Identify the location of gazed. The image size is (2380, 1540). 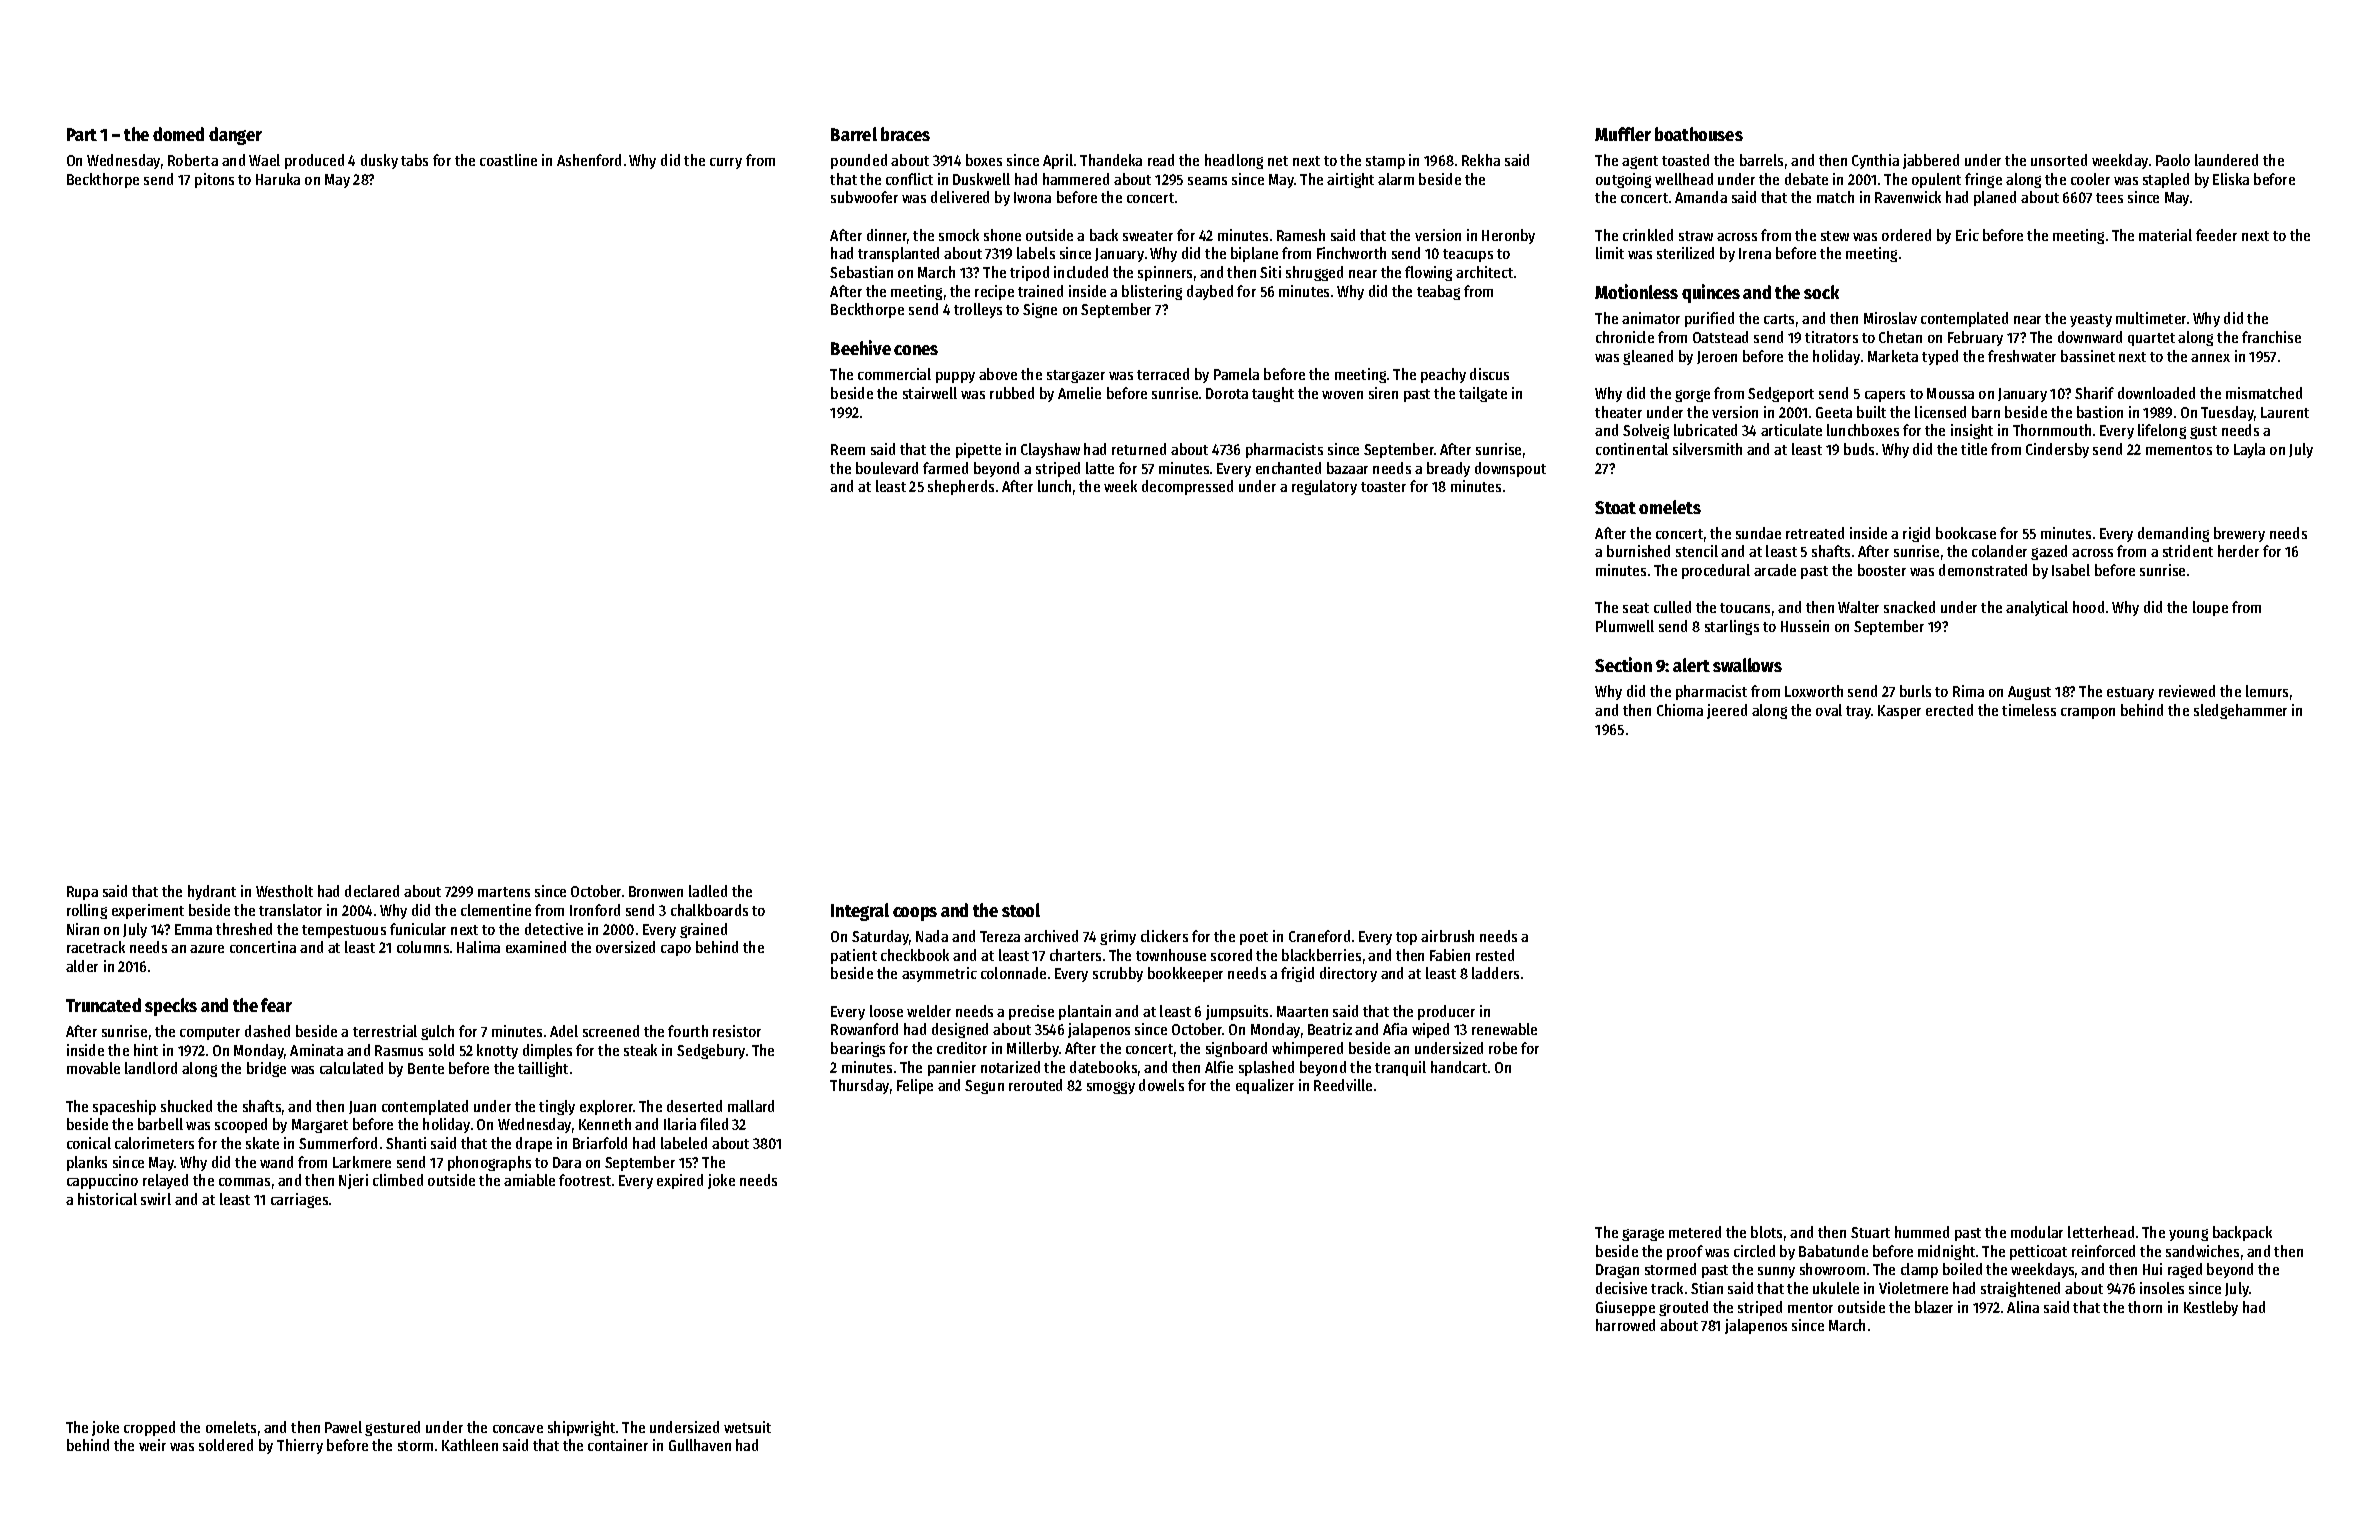
(2049, 552).
